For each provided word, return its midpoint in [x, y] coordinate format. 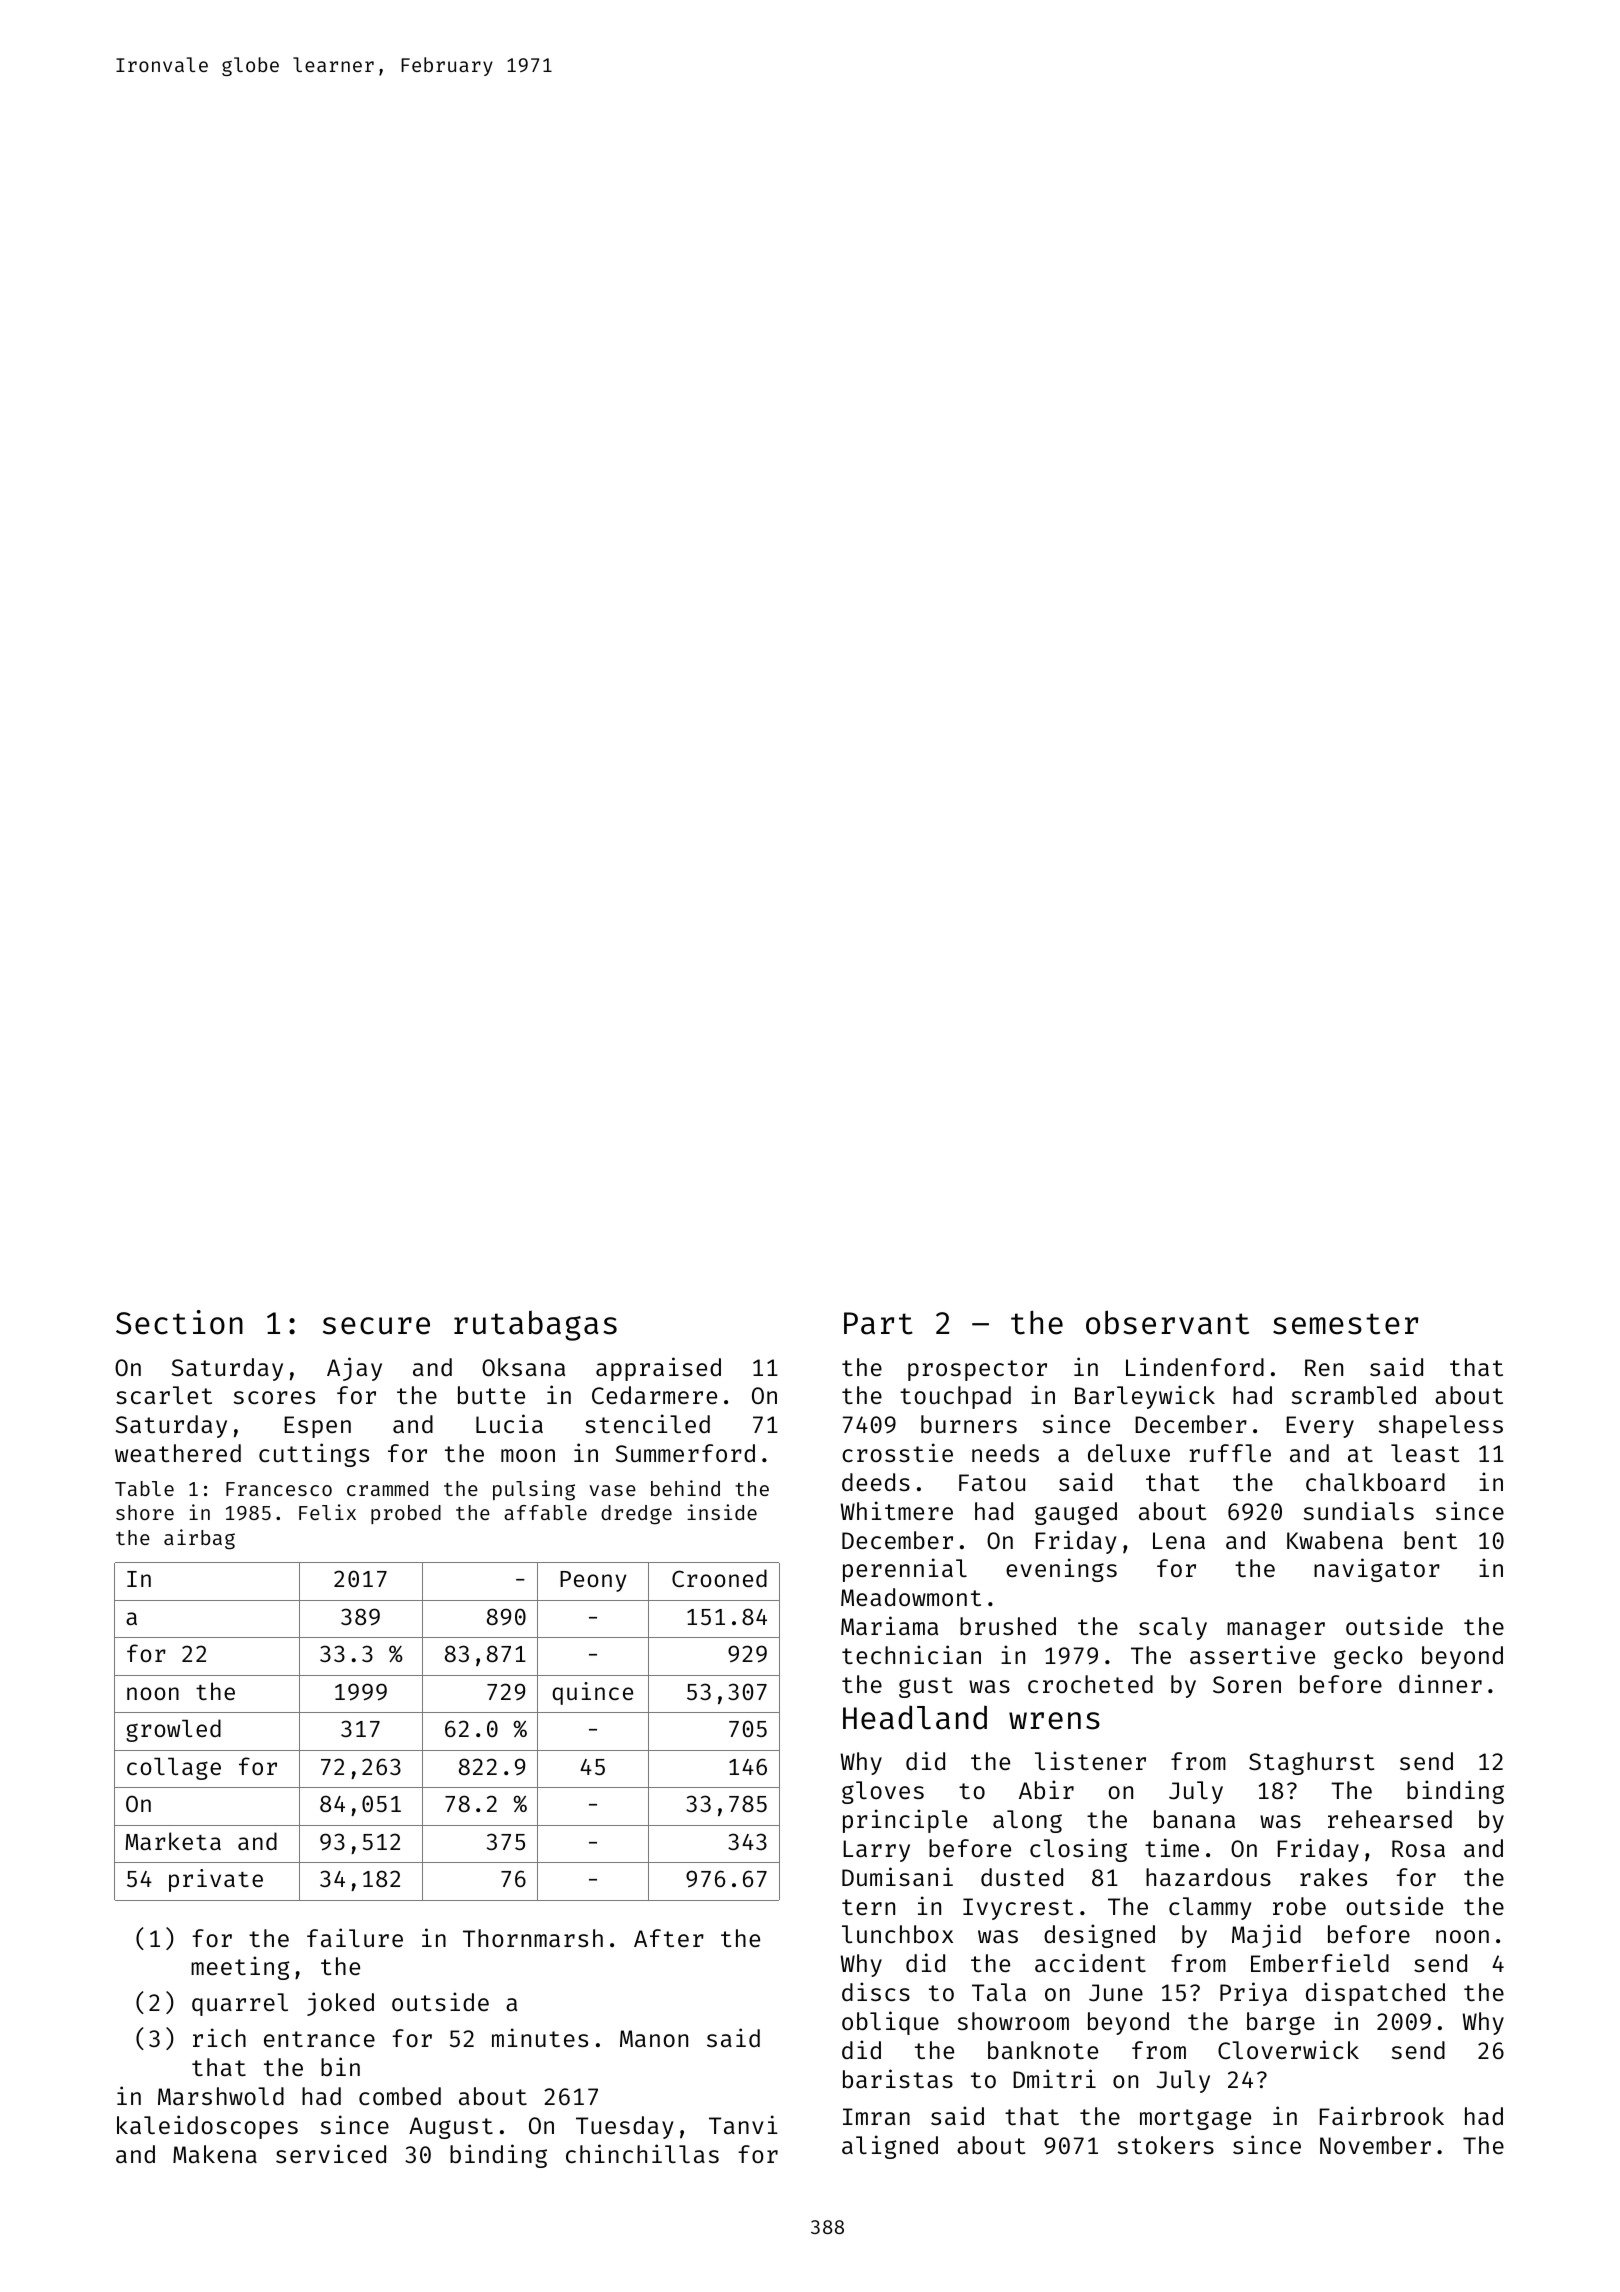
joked [340, 2004]
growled [173, 1730]
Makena [215, 2154]
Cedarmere [654, 1395]
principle [905, 1821]
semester [1345, 1324]
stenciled [647, 1423]
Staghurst [1312, 1763]
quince [592, 1693]
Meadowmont [911, 1597]
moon [528, 1455]
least [1425, 1453]
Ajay [354, 1369]
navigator [1377, 1570]
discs [876, 1991]
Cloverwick [1288, 2049]
